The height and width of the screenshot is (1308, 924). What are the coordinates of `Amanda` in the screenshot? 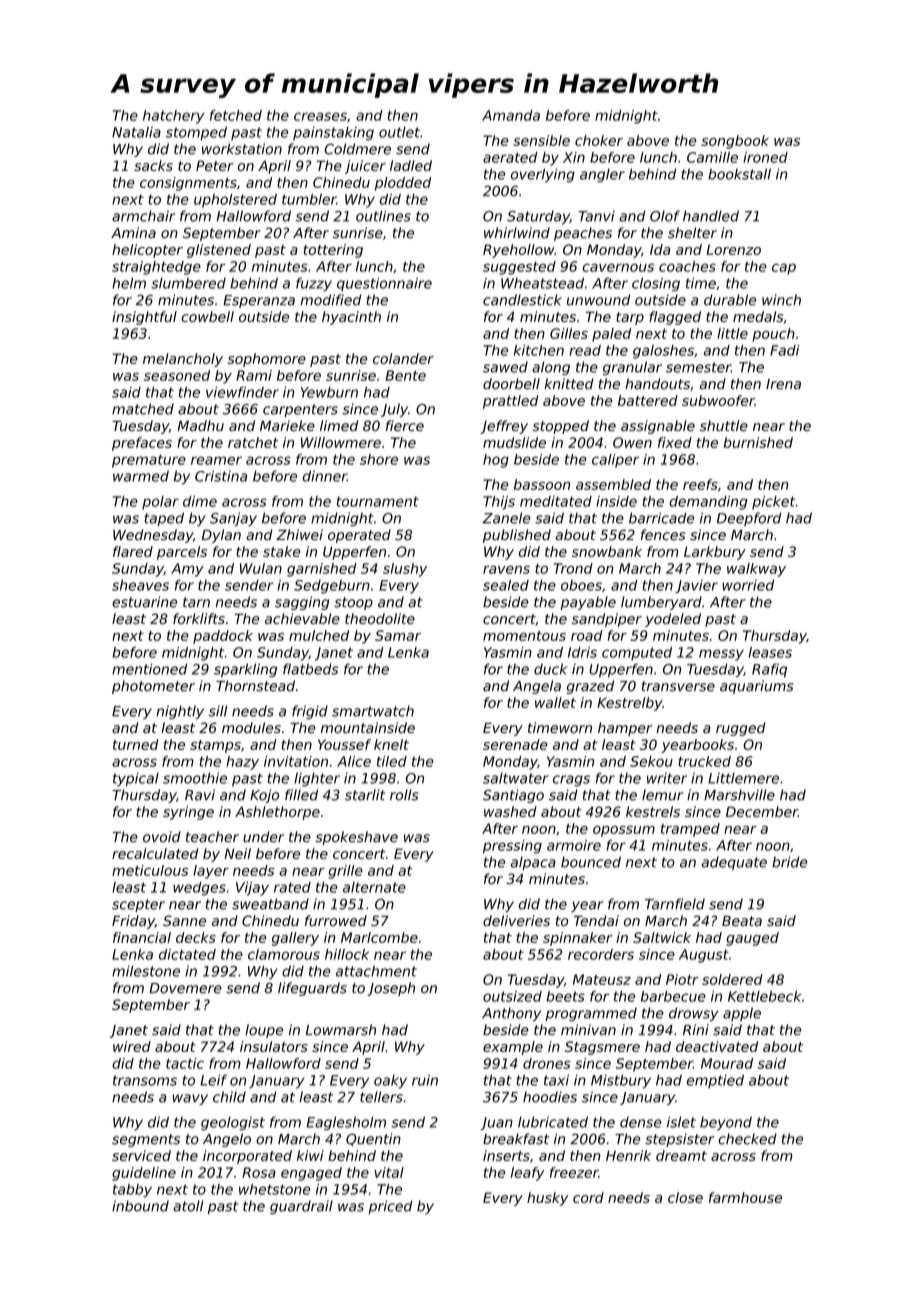 It's located at (511, 115).
